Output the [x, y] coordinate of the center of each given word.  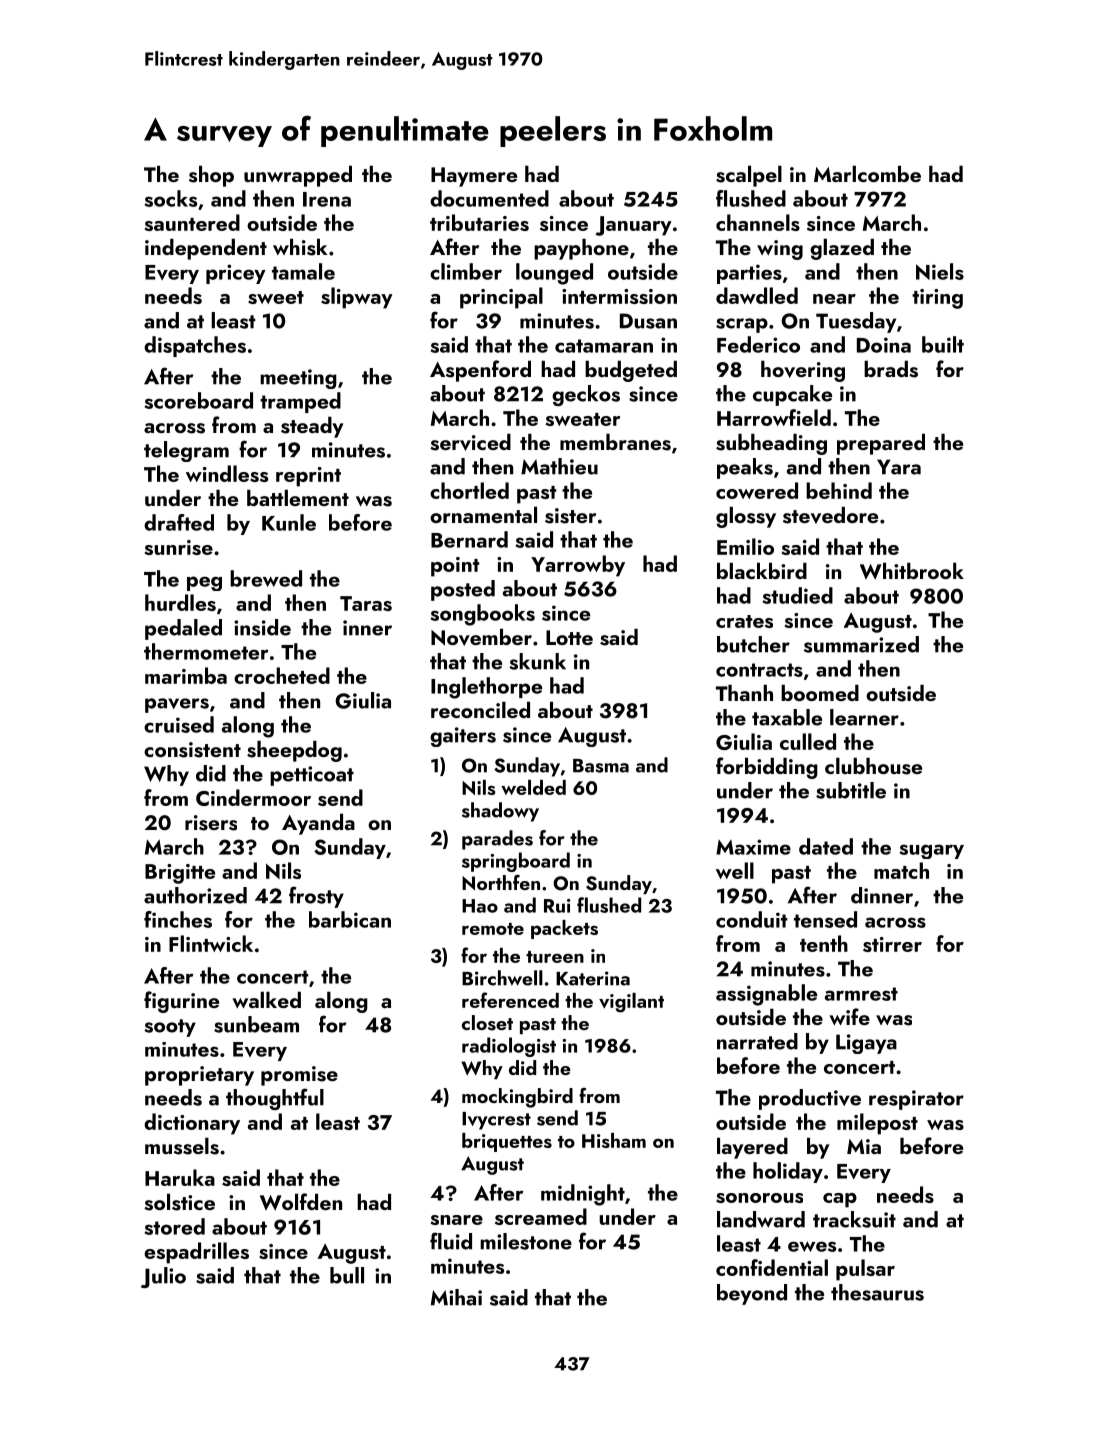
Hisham [614, 1140]
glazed [842, 249]
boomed [820, 692]
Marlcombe [867, 173]
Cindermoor [253, 797]
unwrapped [298, 176]
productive [810, 1099]
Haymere [474, 177]
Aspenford [480, 371]
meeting [298, 379]
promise [299, 1076]
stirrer [892, 944]
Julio [163, 1277]
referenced [510, 1000]
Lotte [569, 637]
